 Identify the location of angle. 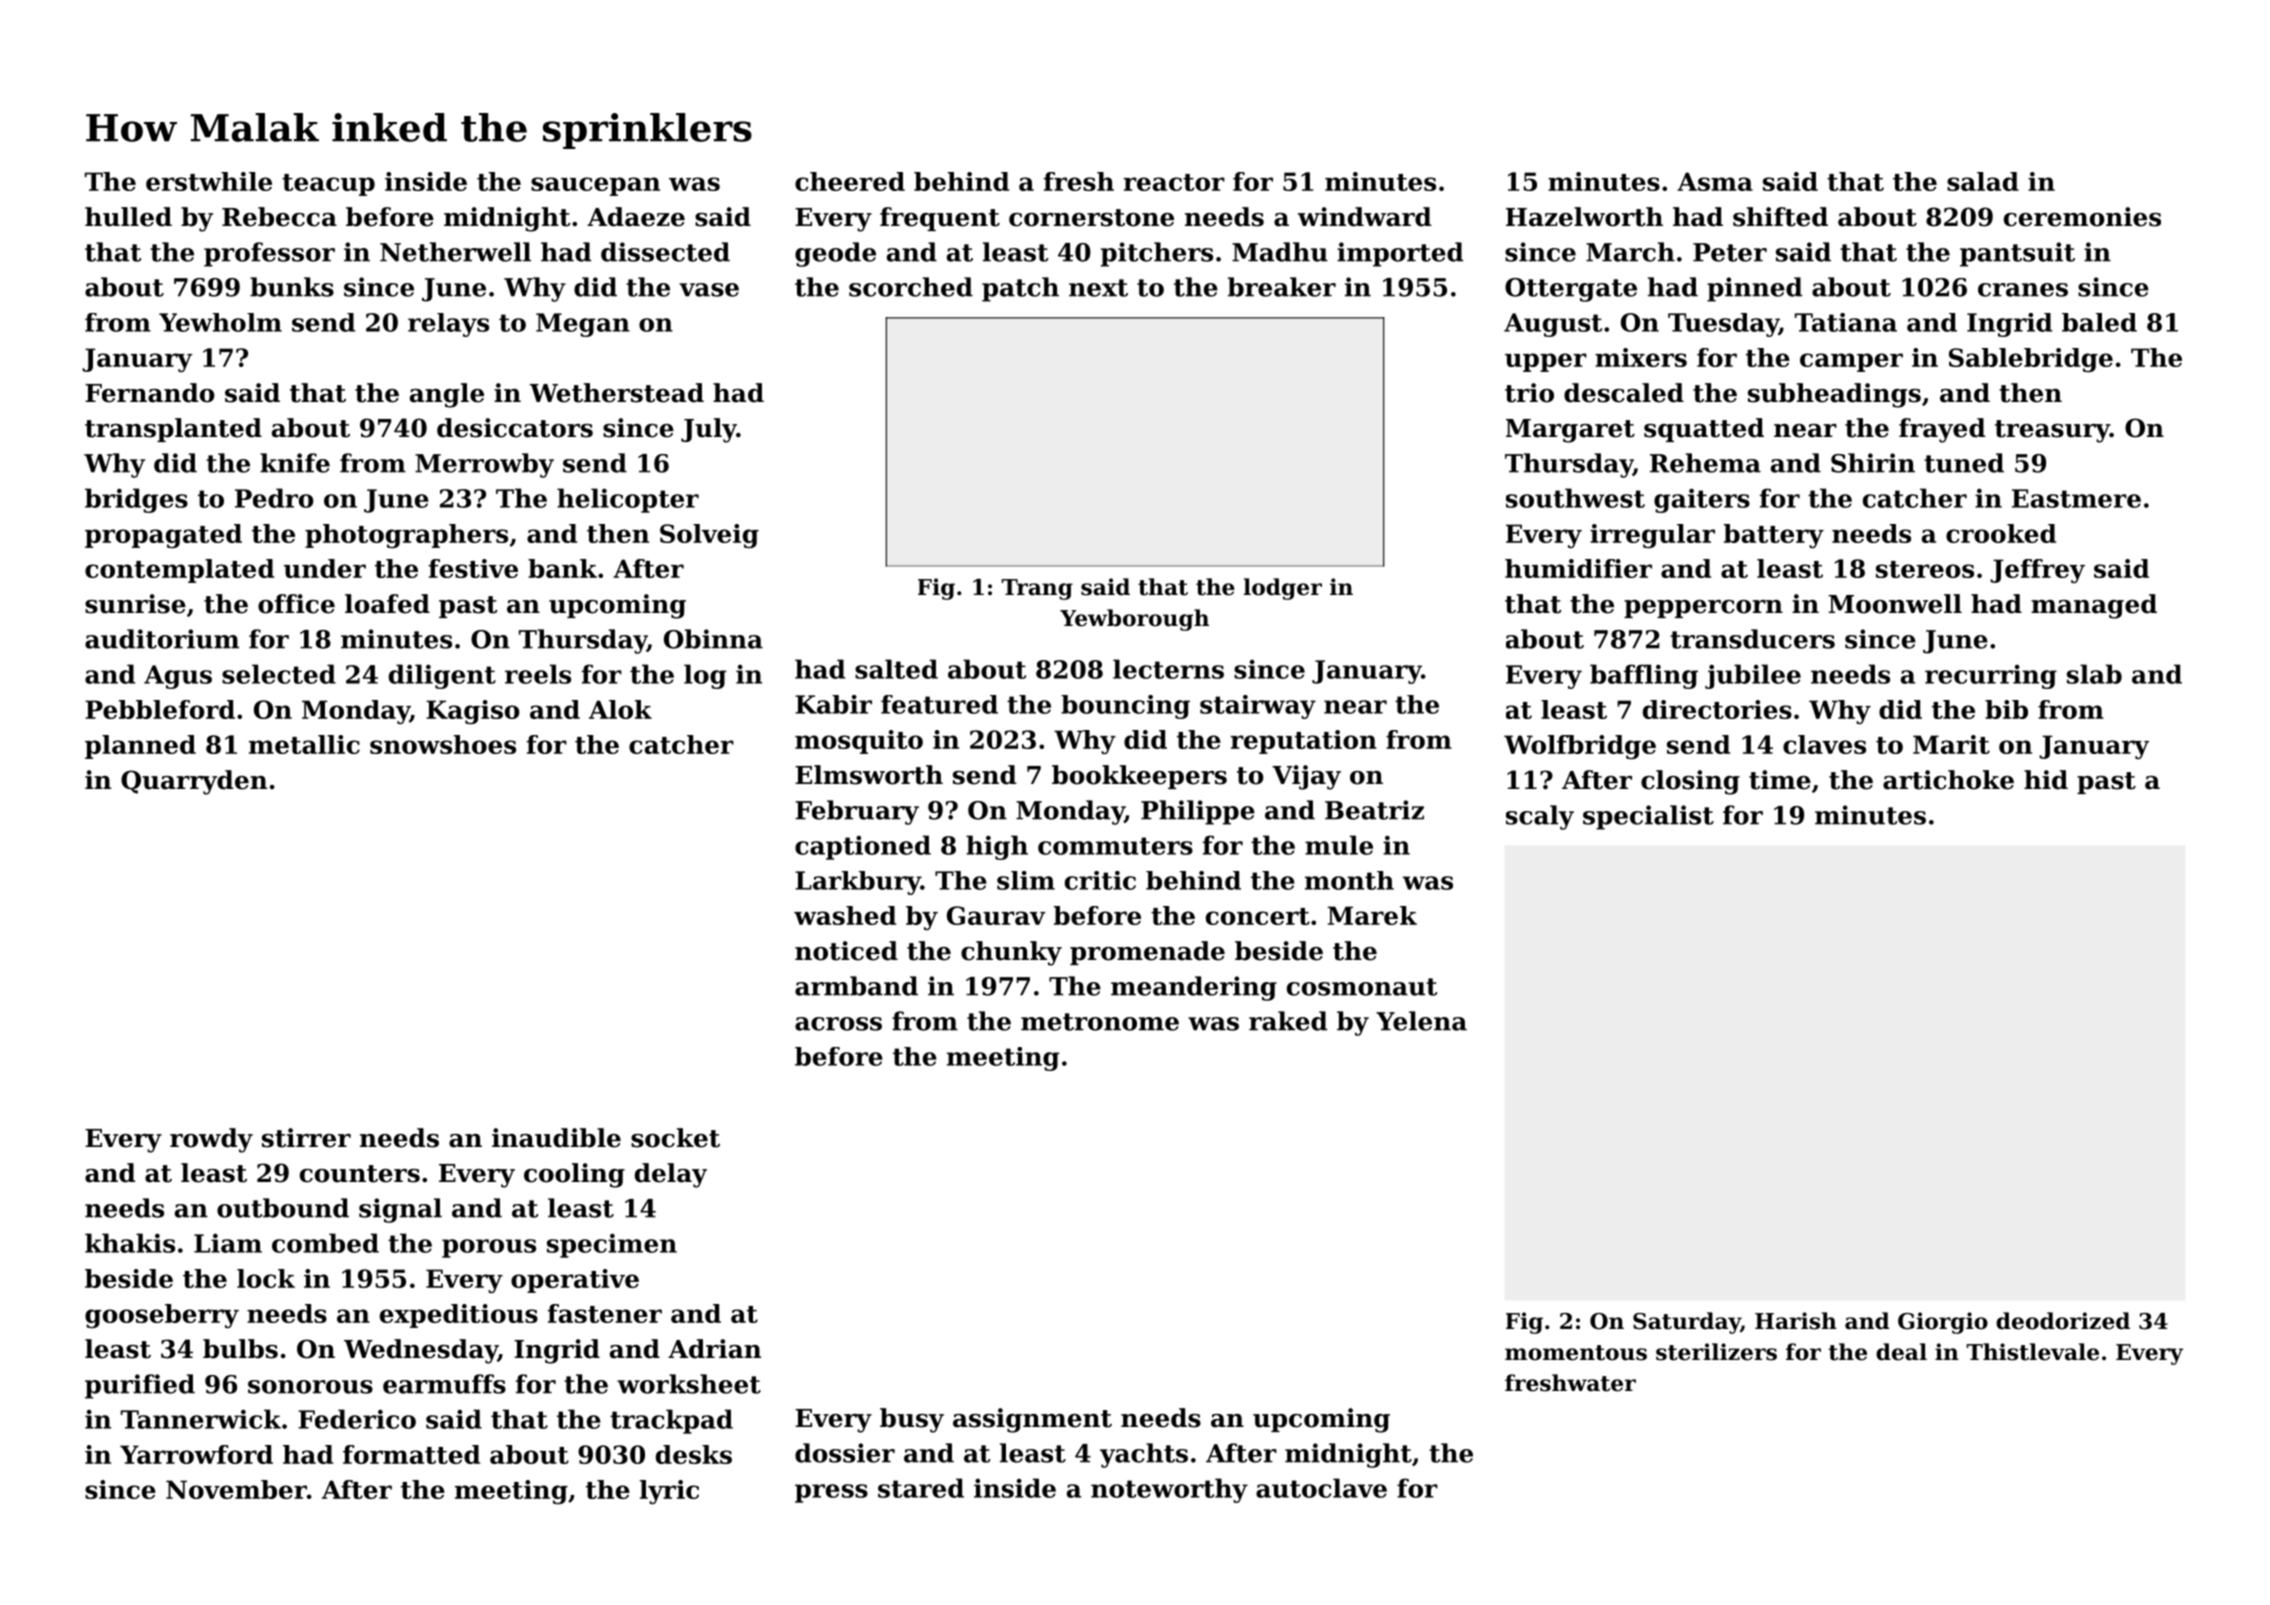
(447, 395).
